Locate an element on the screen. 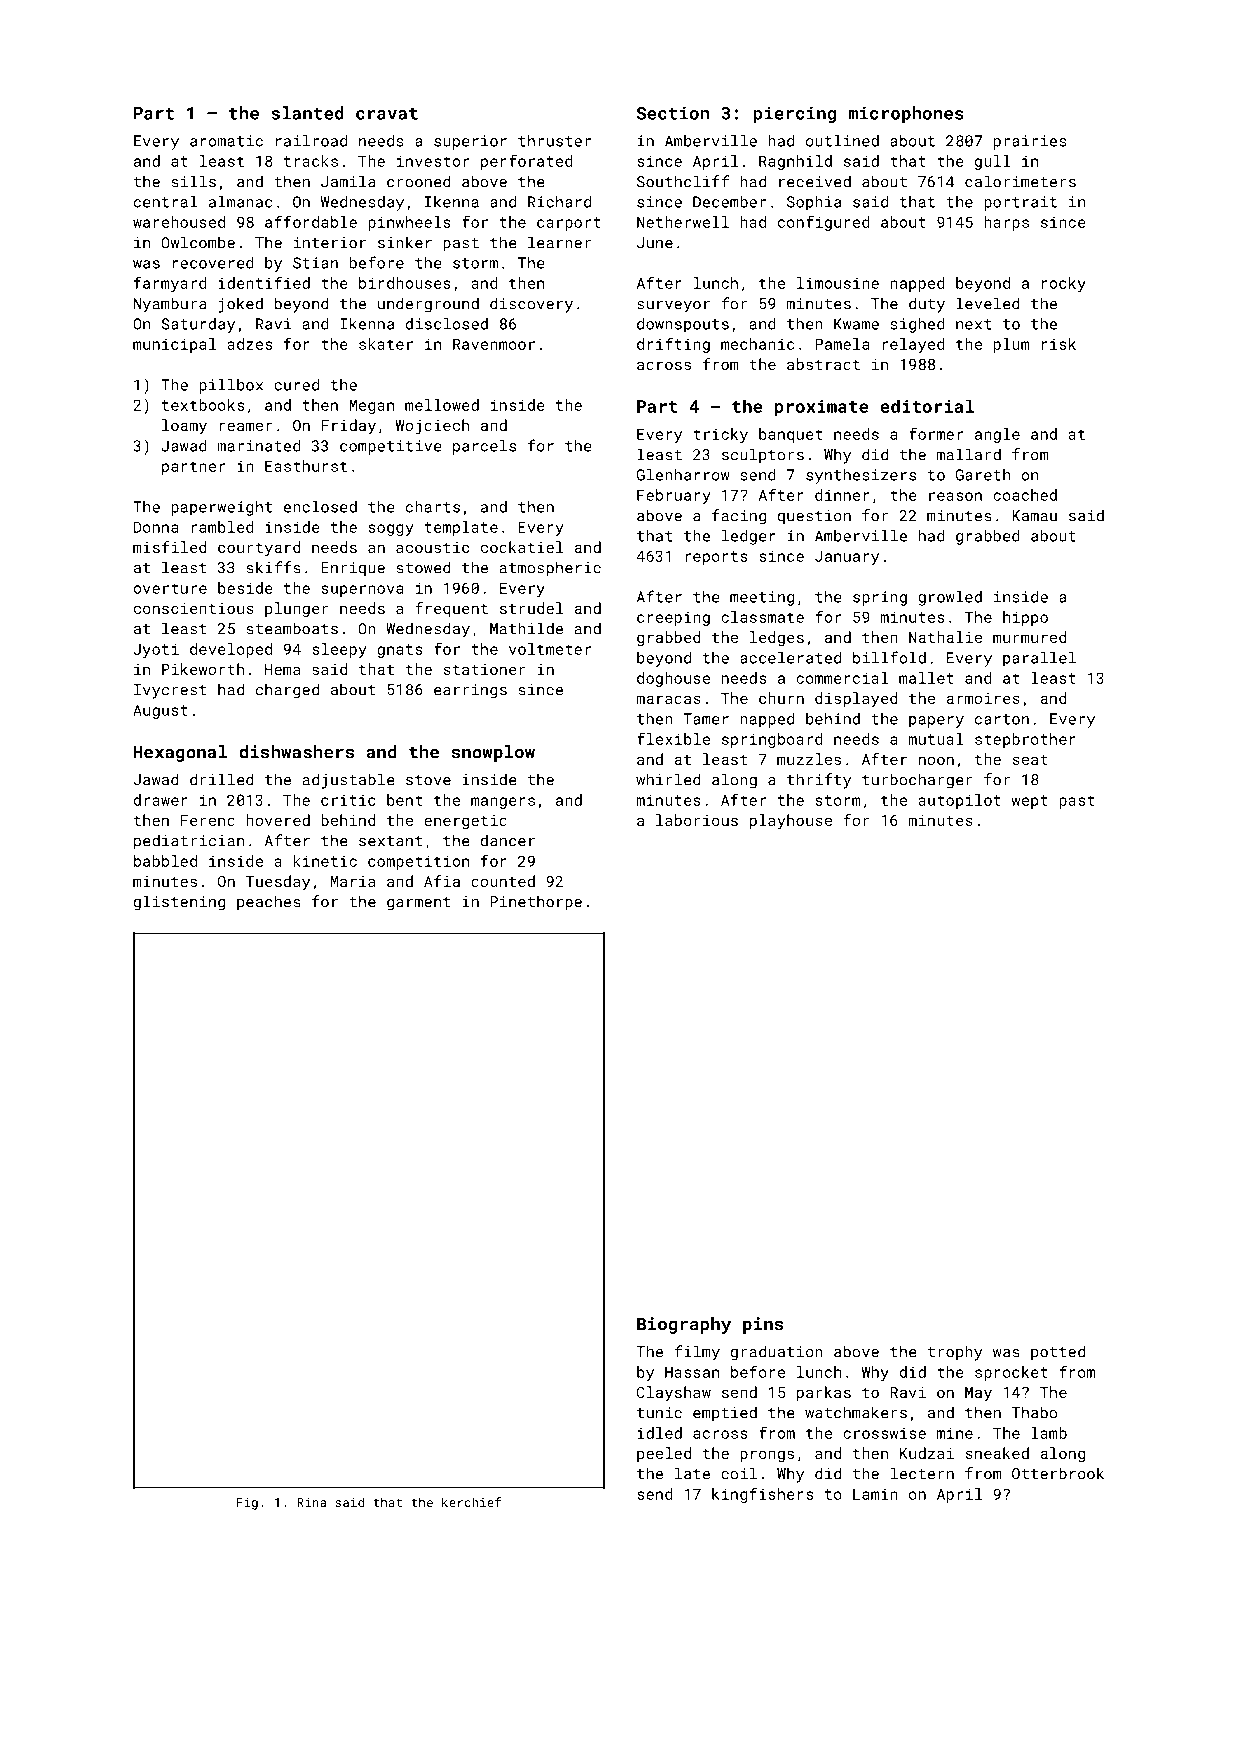 The width and height of the screenshot is (1241, 1755). aromatic is located at coordinates (226, 141).
